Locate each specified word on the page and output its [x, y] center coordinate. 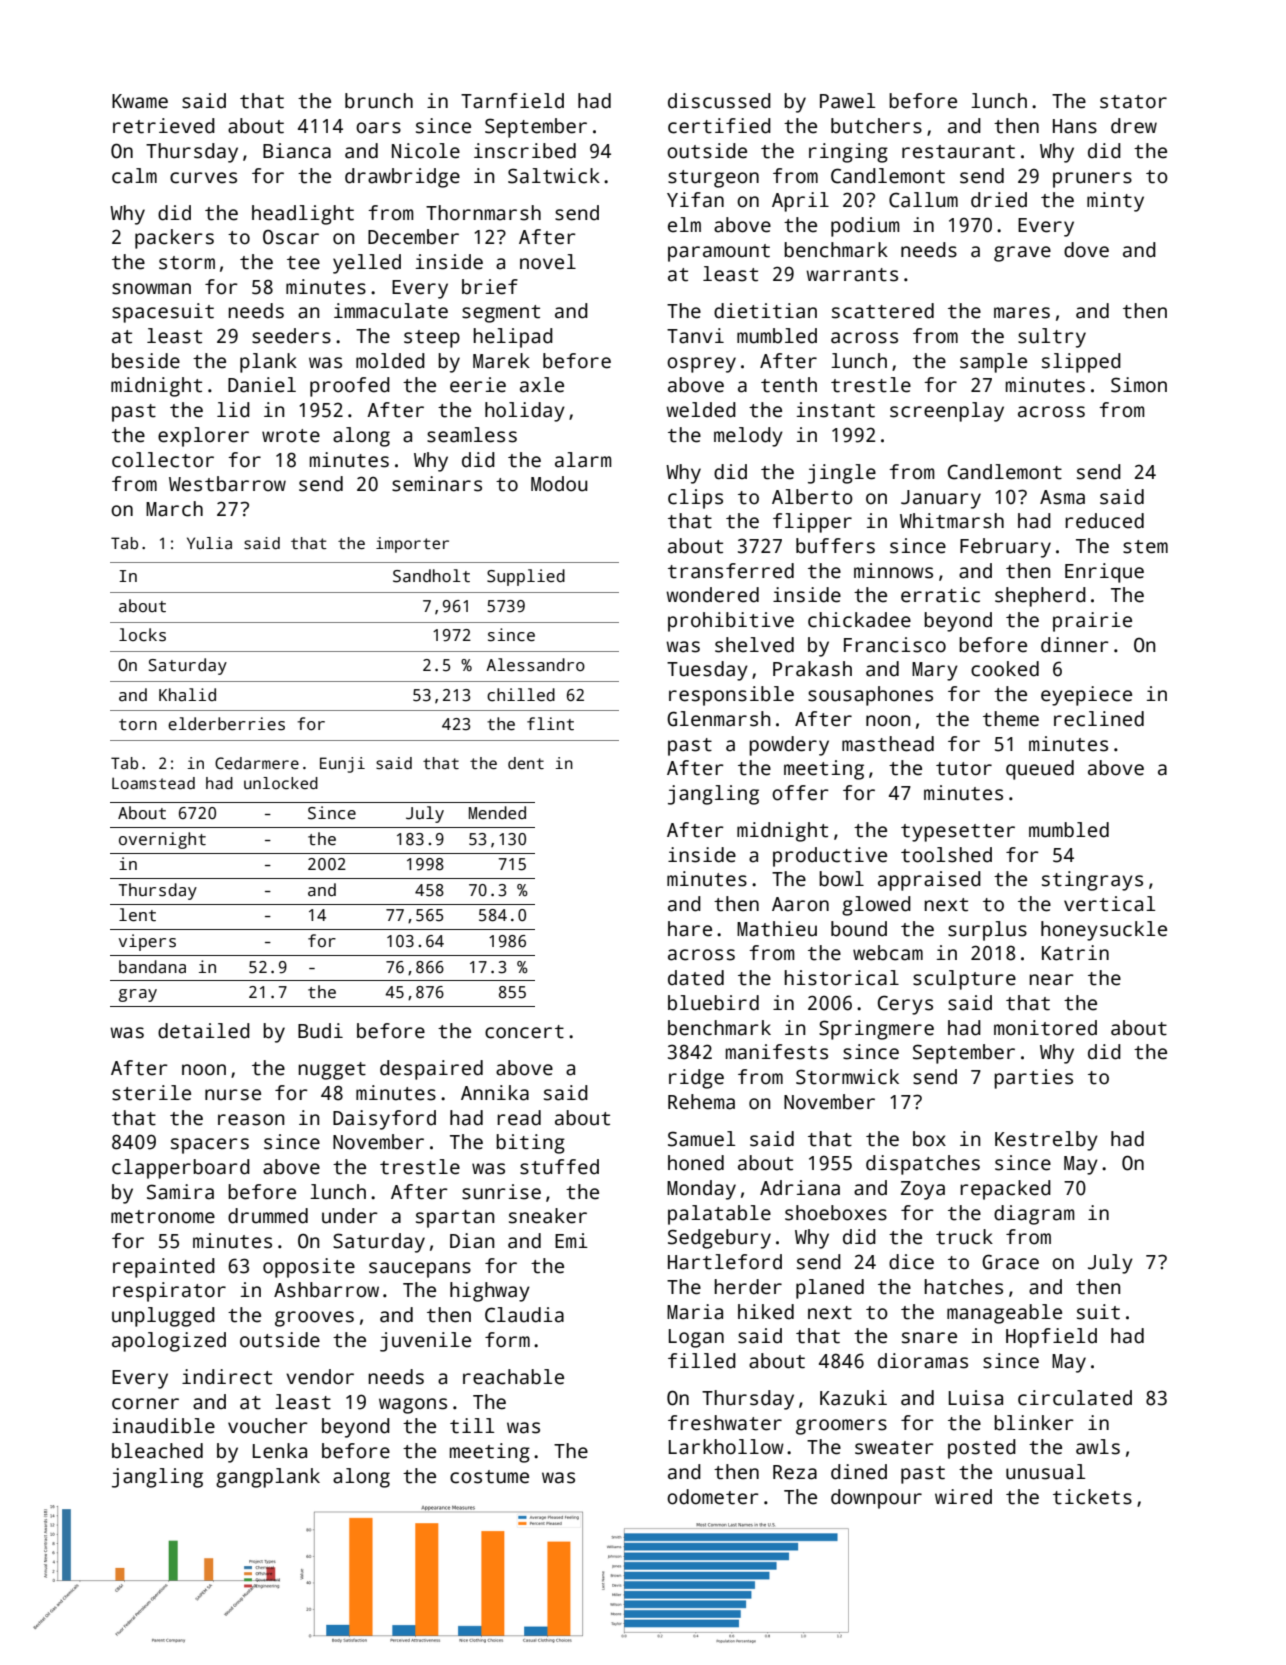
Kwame [140, 101]
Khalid [187, 695]
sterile [151, 1093]
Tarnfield [512, 101]
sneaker [548, 1216]
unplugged [163, 1317]
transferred [731, 571]
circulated [1075, 1398]
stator [1133, 102]
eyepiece [1086, 696]
